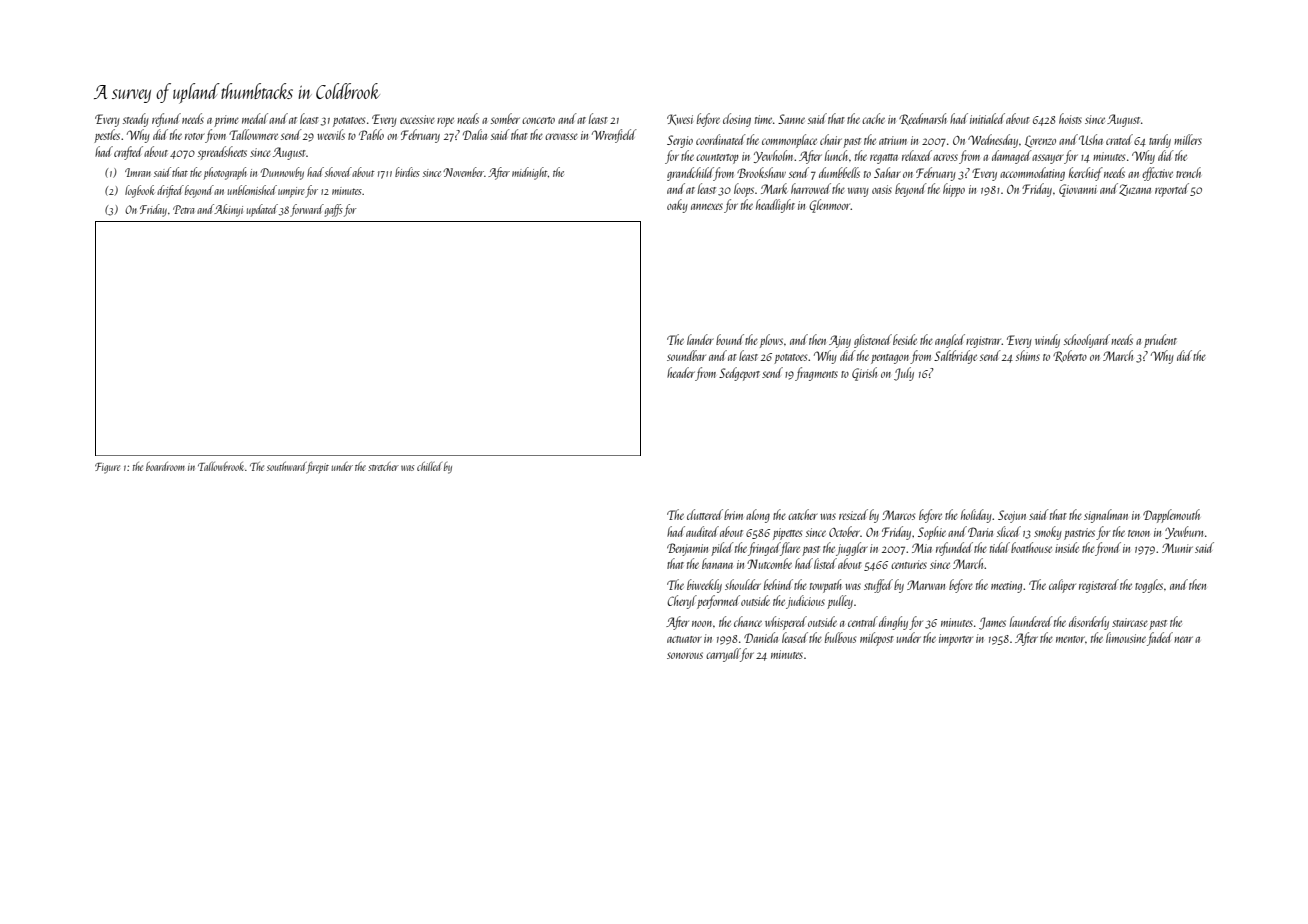 The width and height of the page is (1308, 924). I want to click on oaky, so click(677, 206).
